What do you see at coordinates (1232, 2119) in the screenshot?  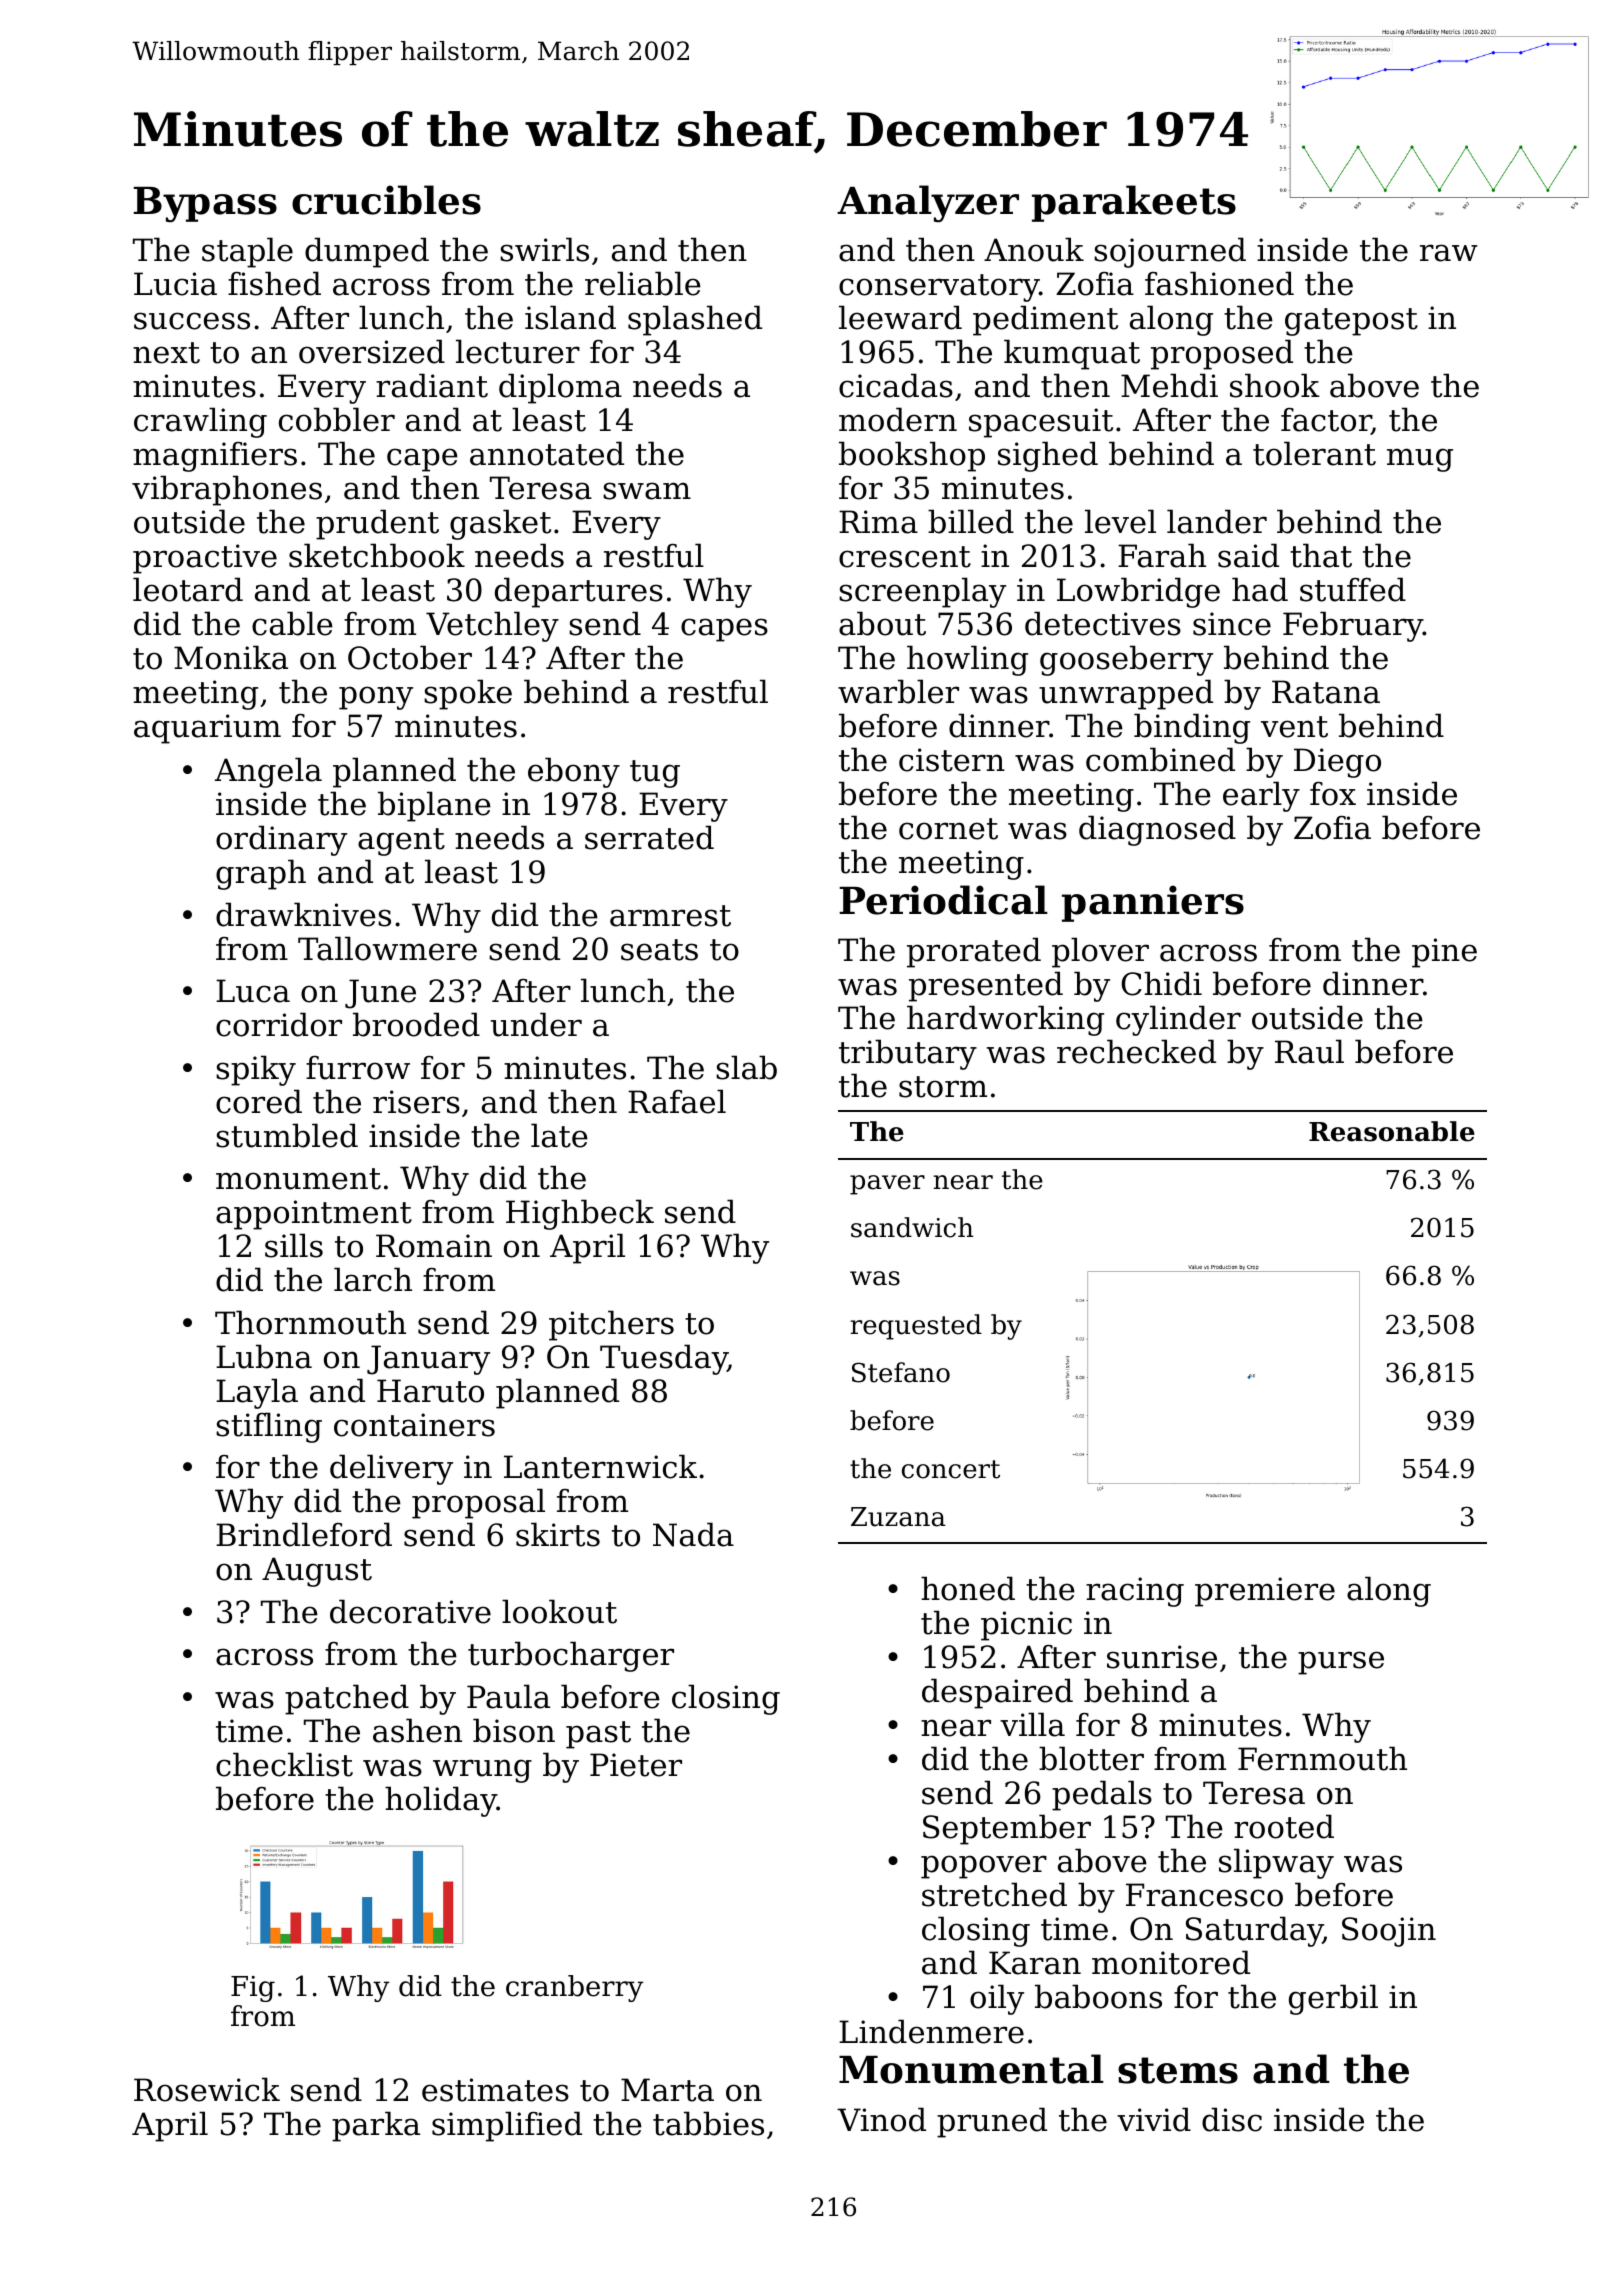 I see `disc` at bounding box center [1232, 2119].
